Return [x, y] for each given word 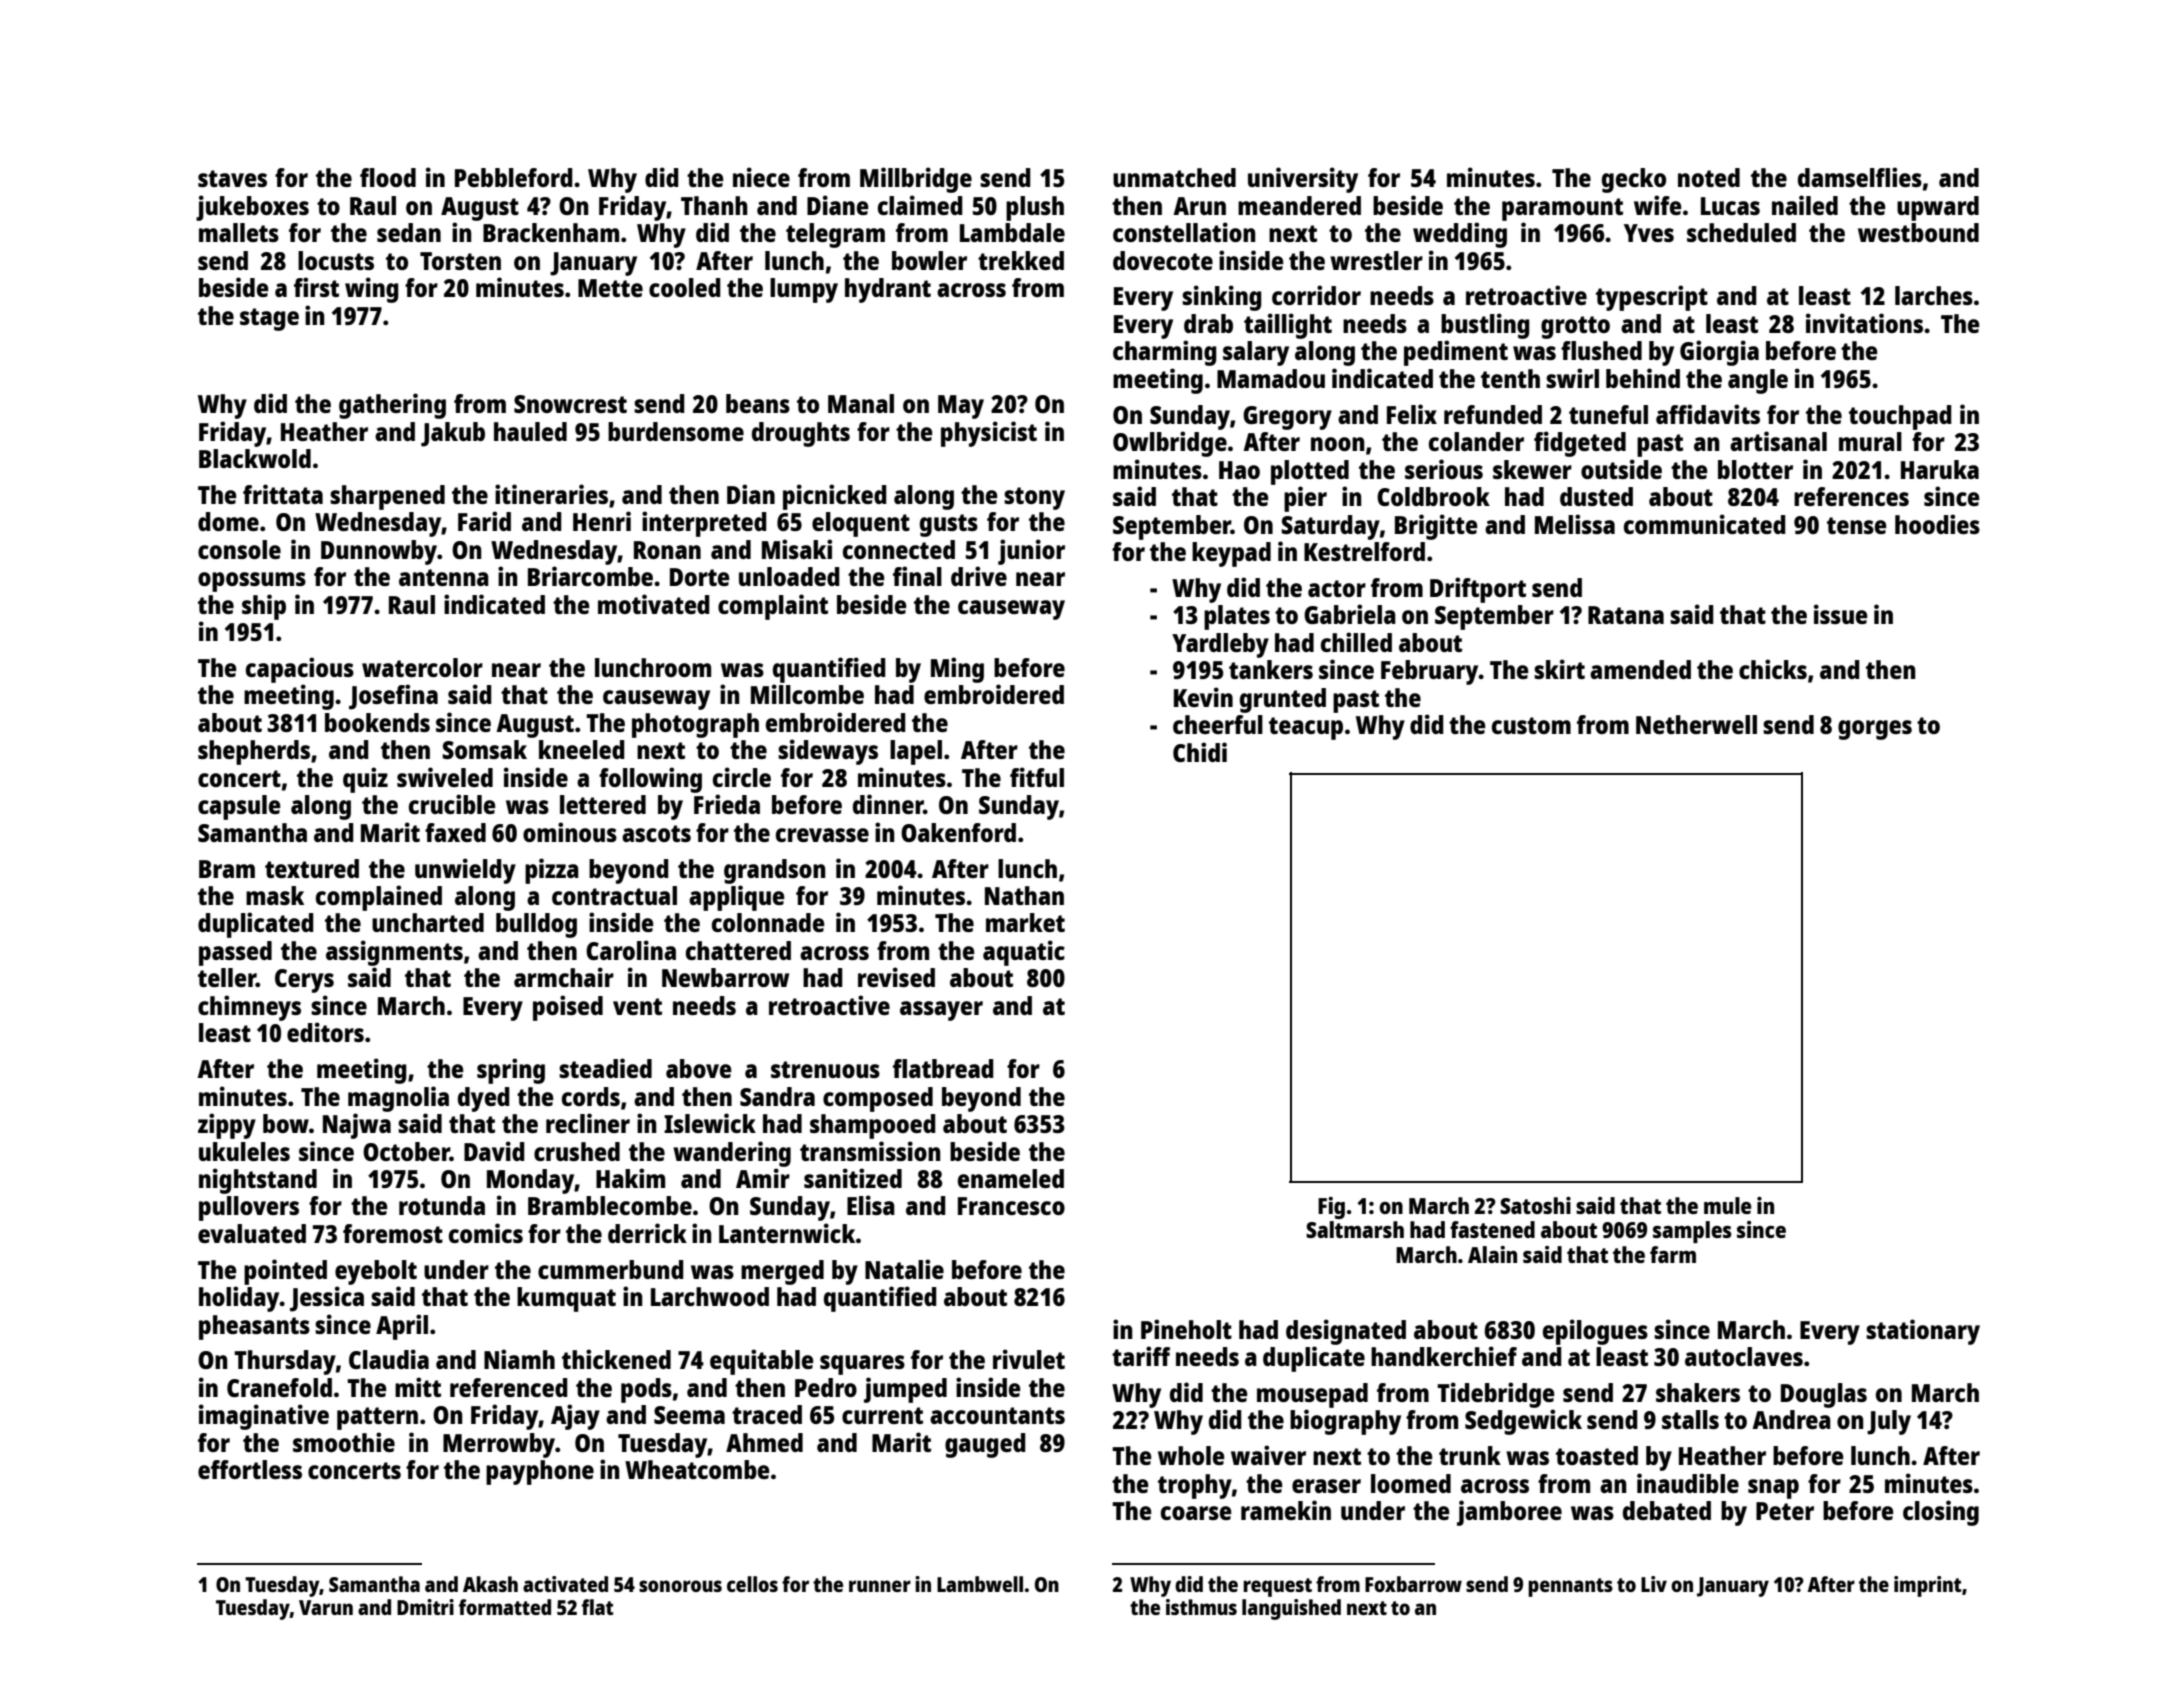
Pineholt [1186, 1329]
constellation [1184, 232]
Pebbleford [514, 177]
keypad [1231, 554]
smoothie [344, 1442]
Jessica [327, 1299]
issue [1840, 614]
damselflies [1860, 177]
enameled [1011, 1178]
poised [568, 1008]
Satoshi [1535, 1205]
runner [880, 1586]
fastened [1492, 1229]
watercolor [422, 667]
